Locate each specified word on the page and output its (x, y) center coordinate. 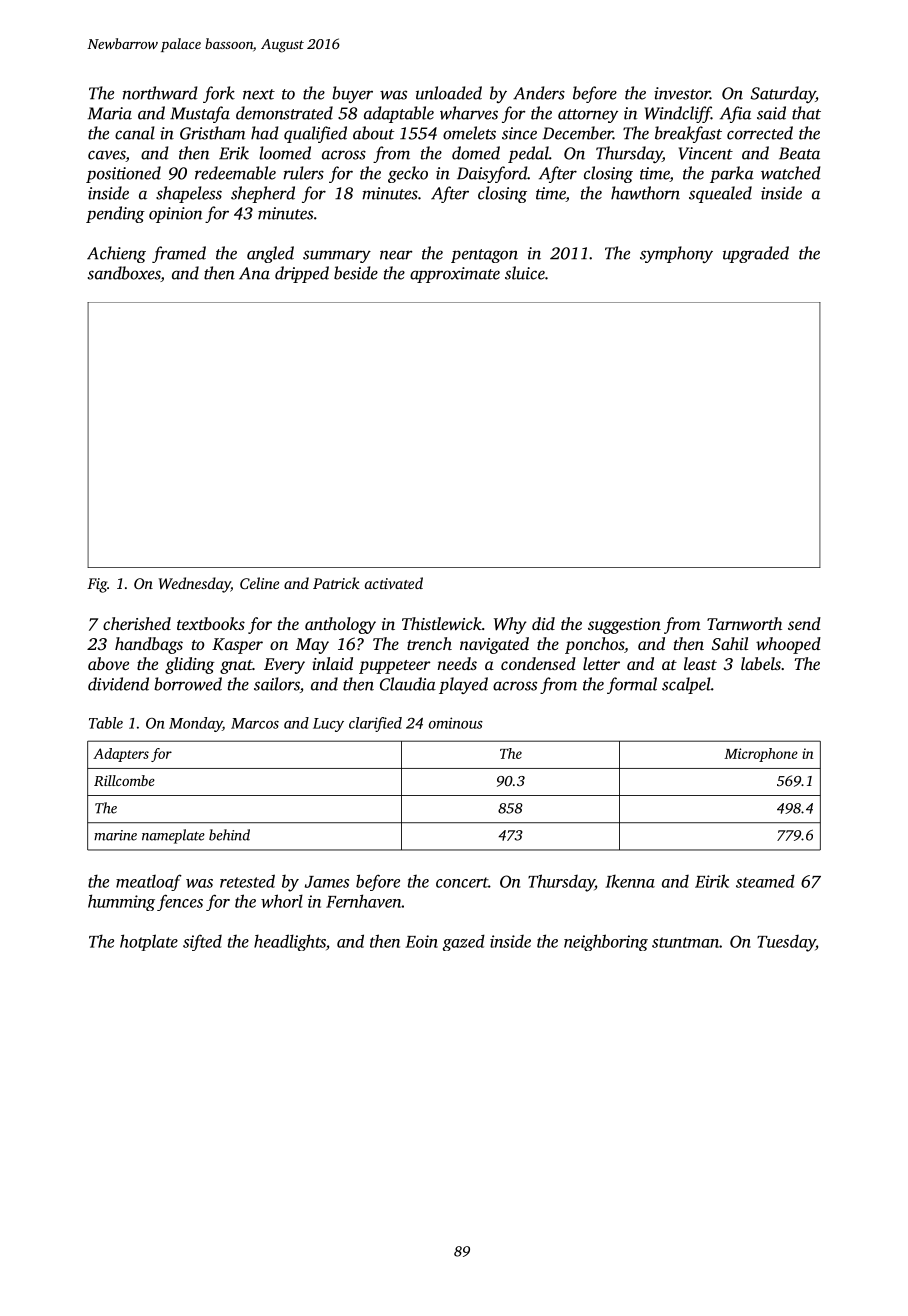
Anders (539, 93)
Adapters (121, 755)
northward (160, 93)
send (804, 623)
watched (791, 173)
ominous (456, 723)
